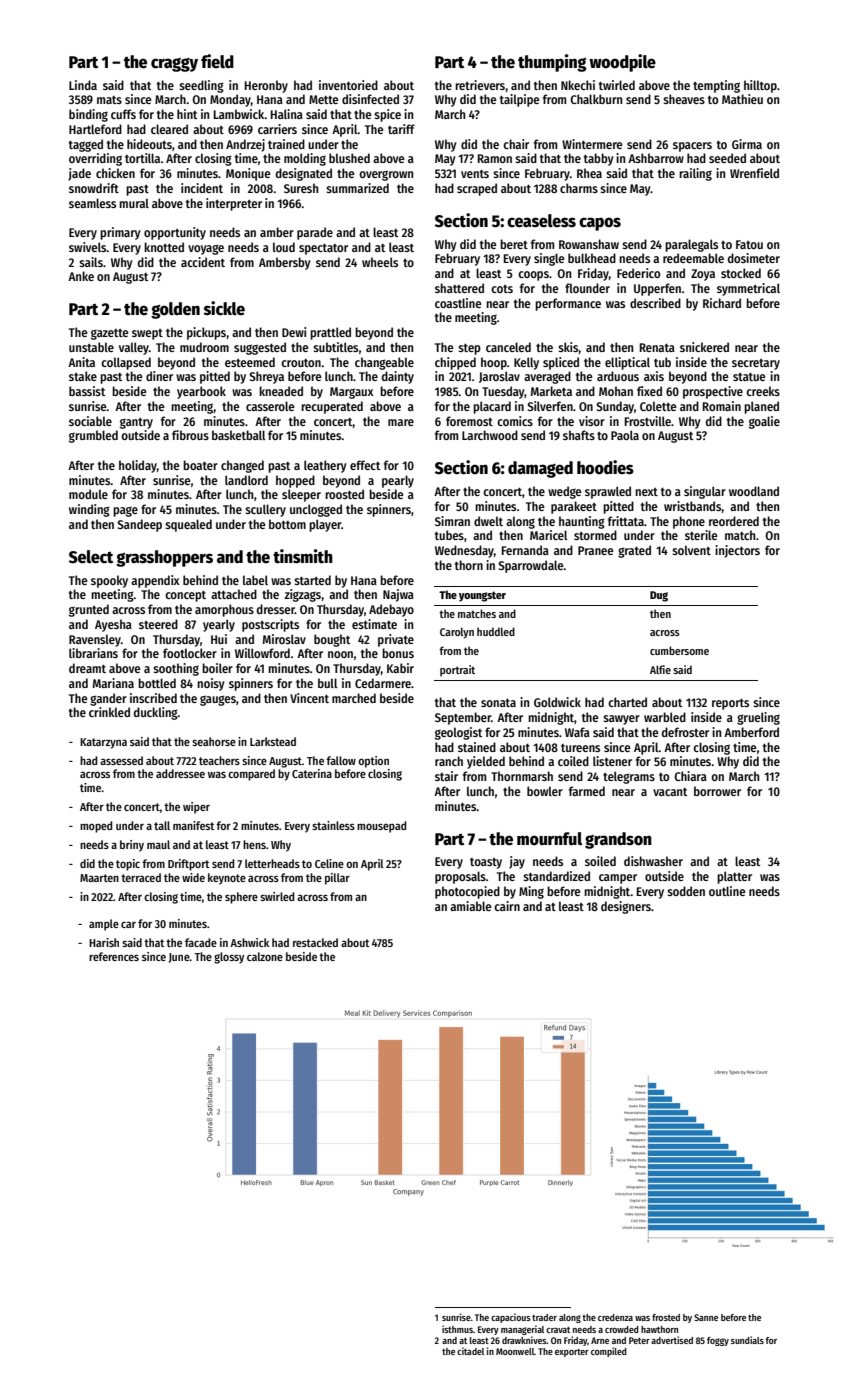 Image resolution: width=849 pixels, height=1400 pixels. Describe the element at coordinates (737, 551) in the screenshot. I see `injectors` at that location.
